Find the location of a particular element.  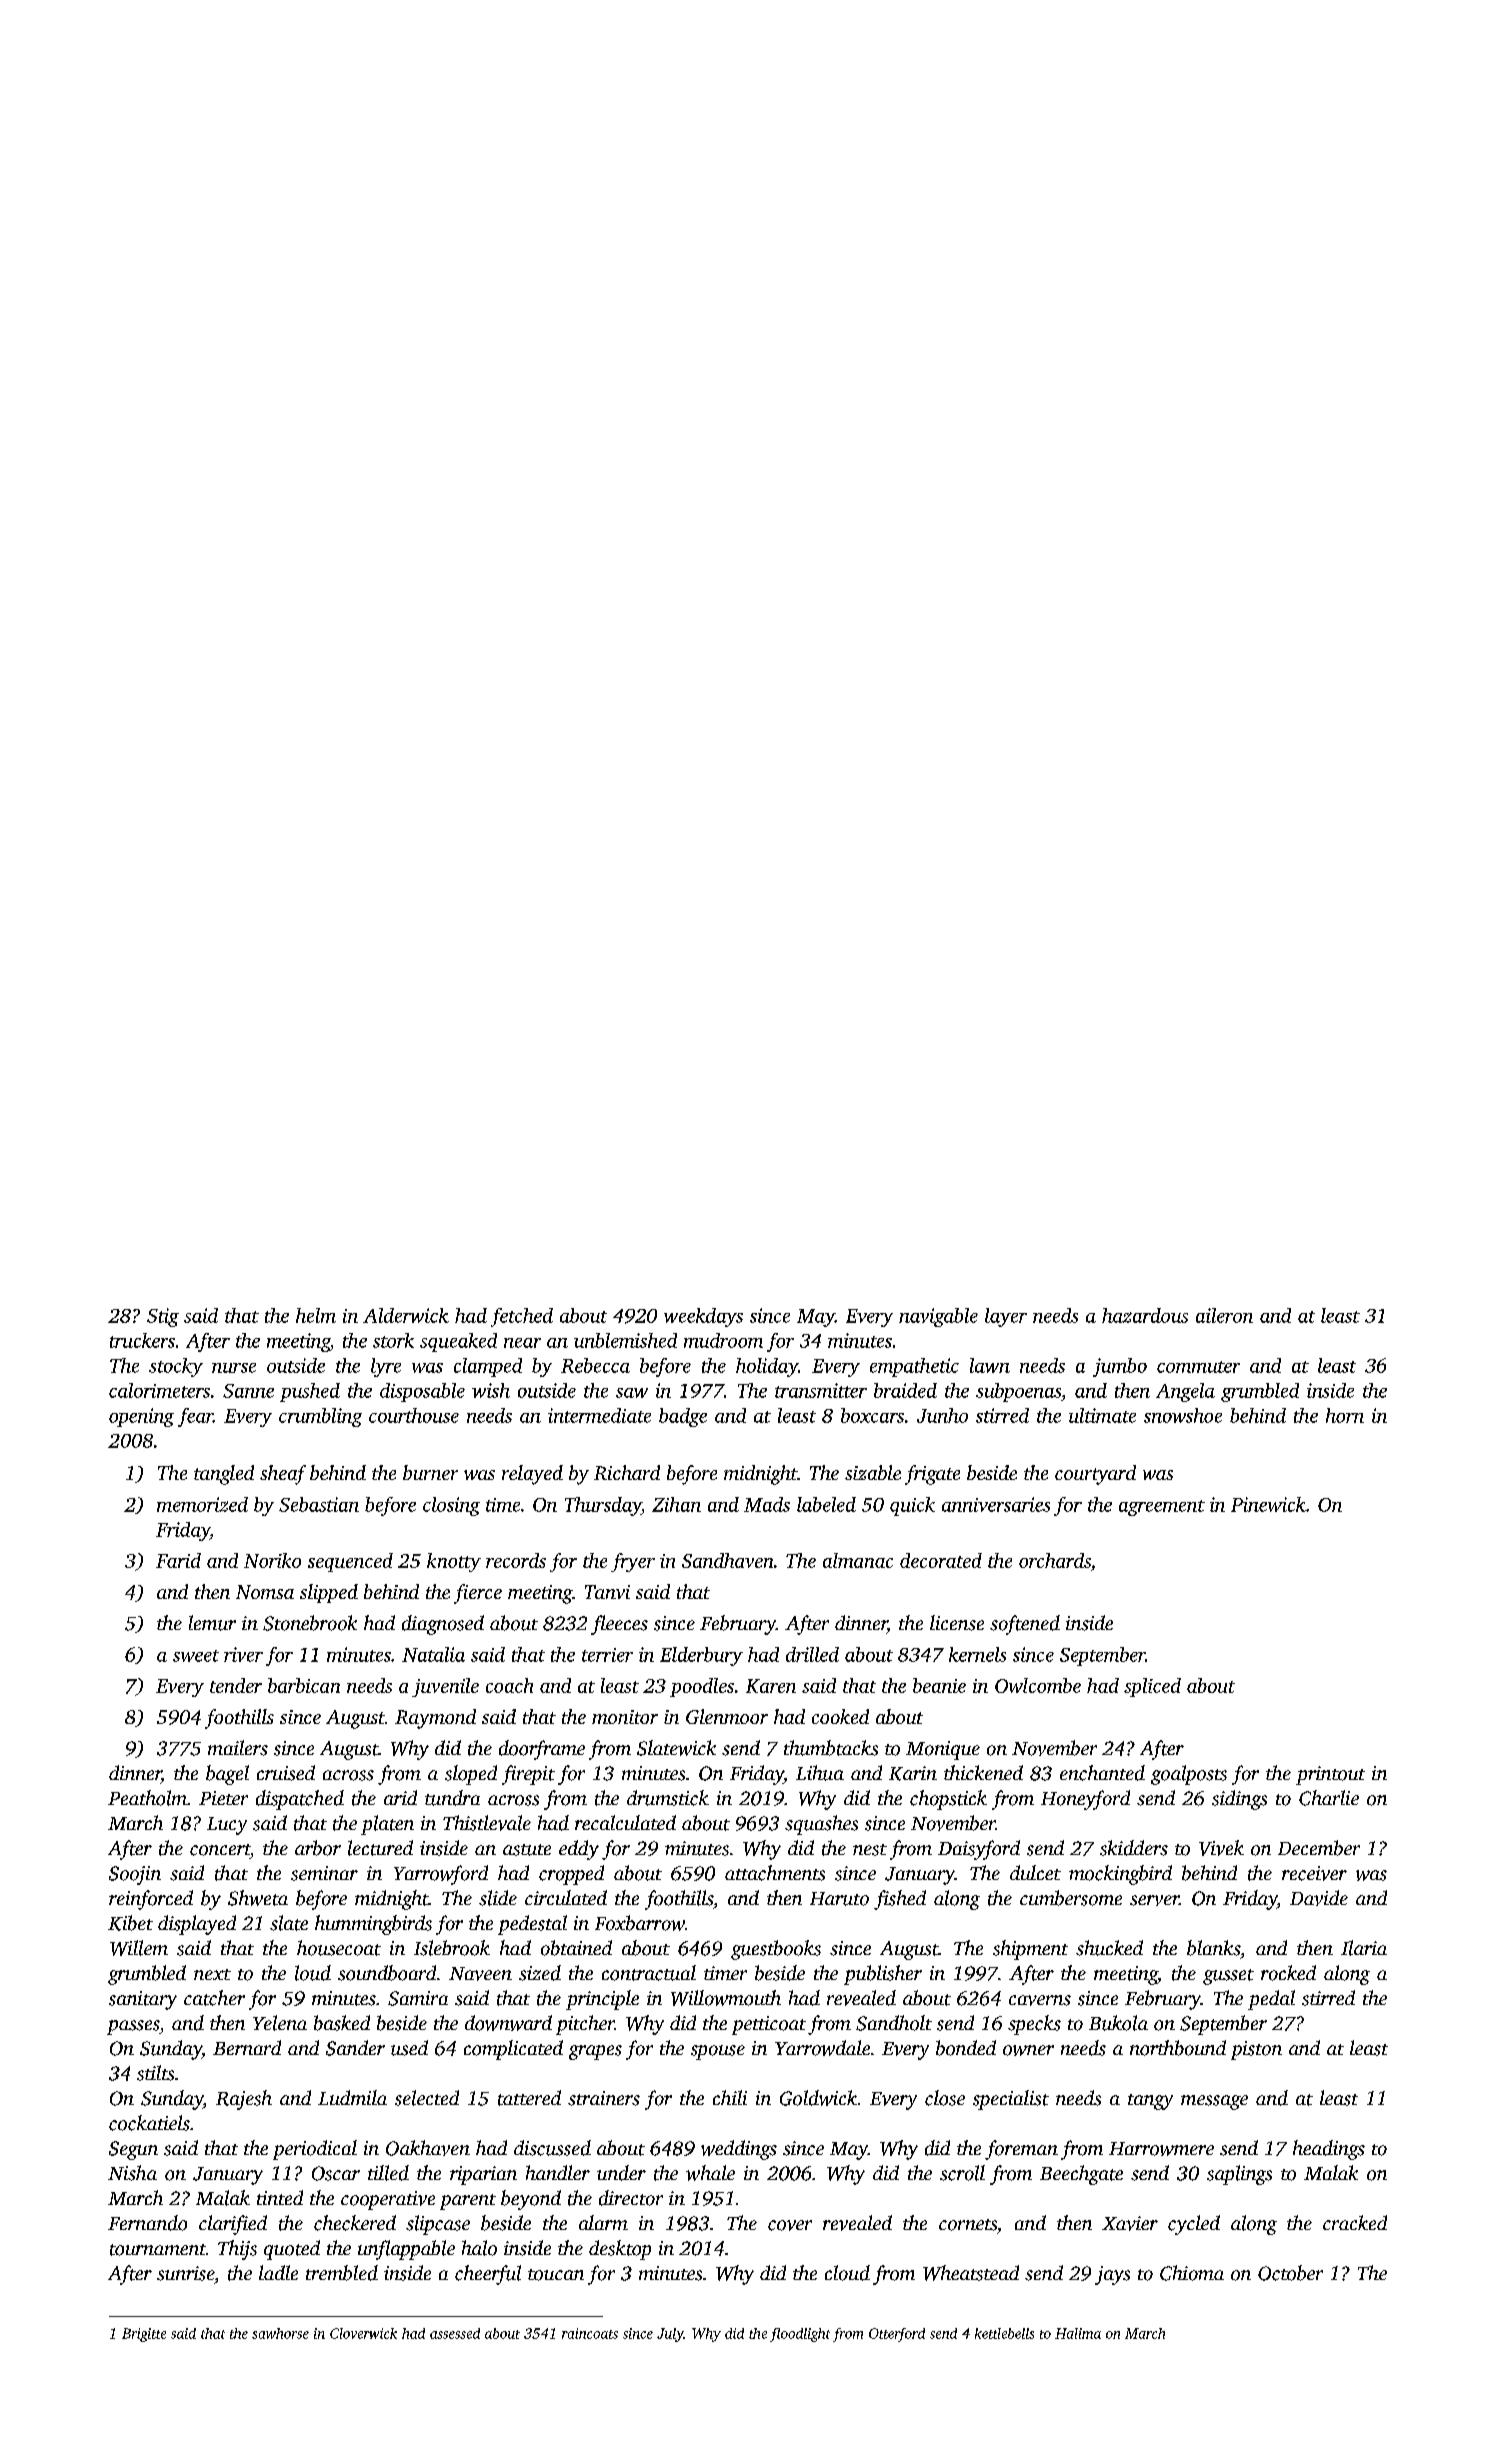

periodical is located at coordinates (315, 2150).
